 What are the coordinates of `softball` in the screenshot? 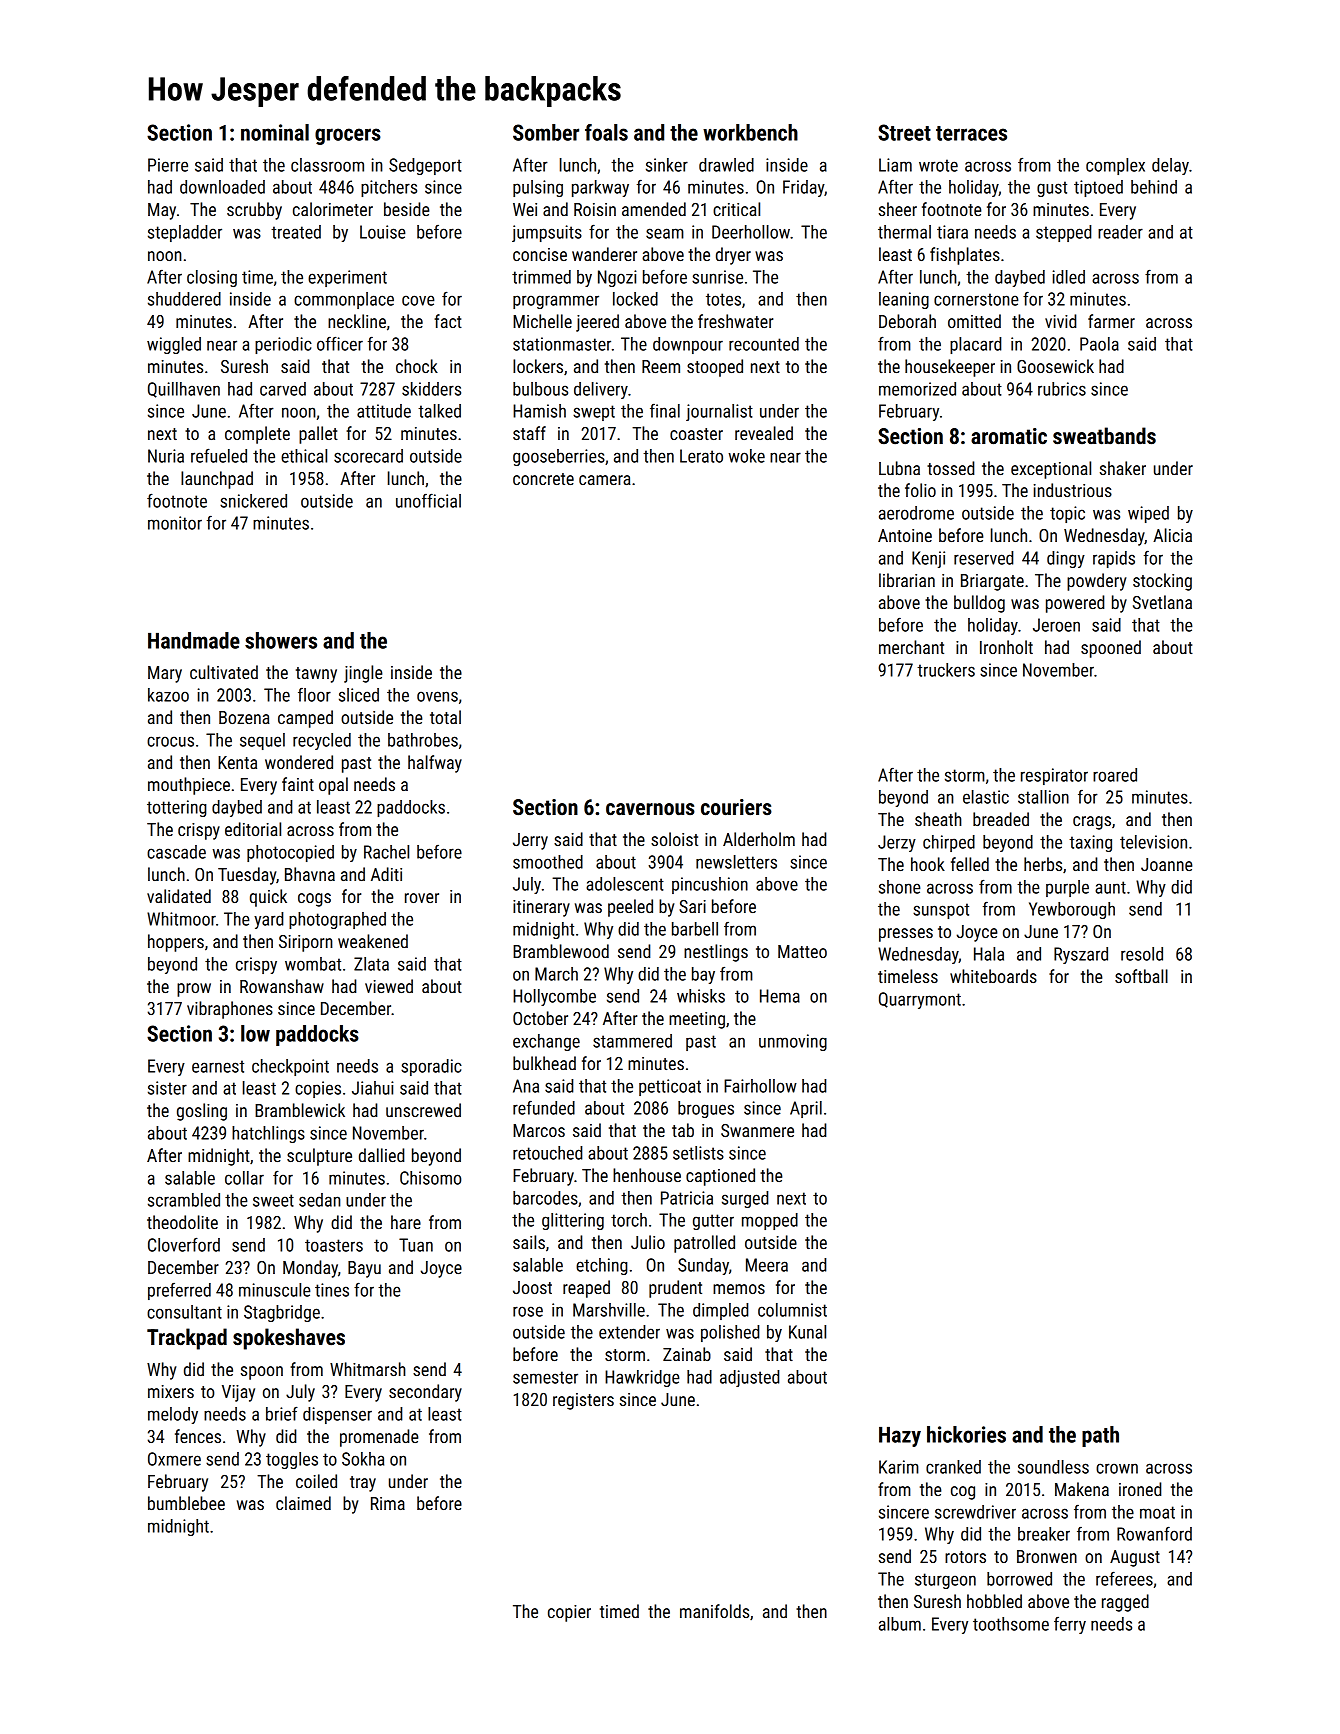 It's located at (1141, 976).
